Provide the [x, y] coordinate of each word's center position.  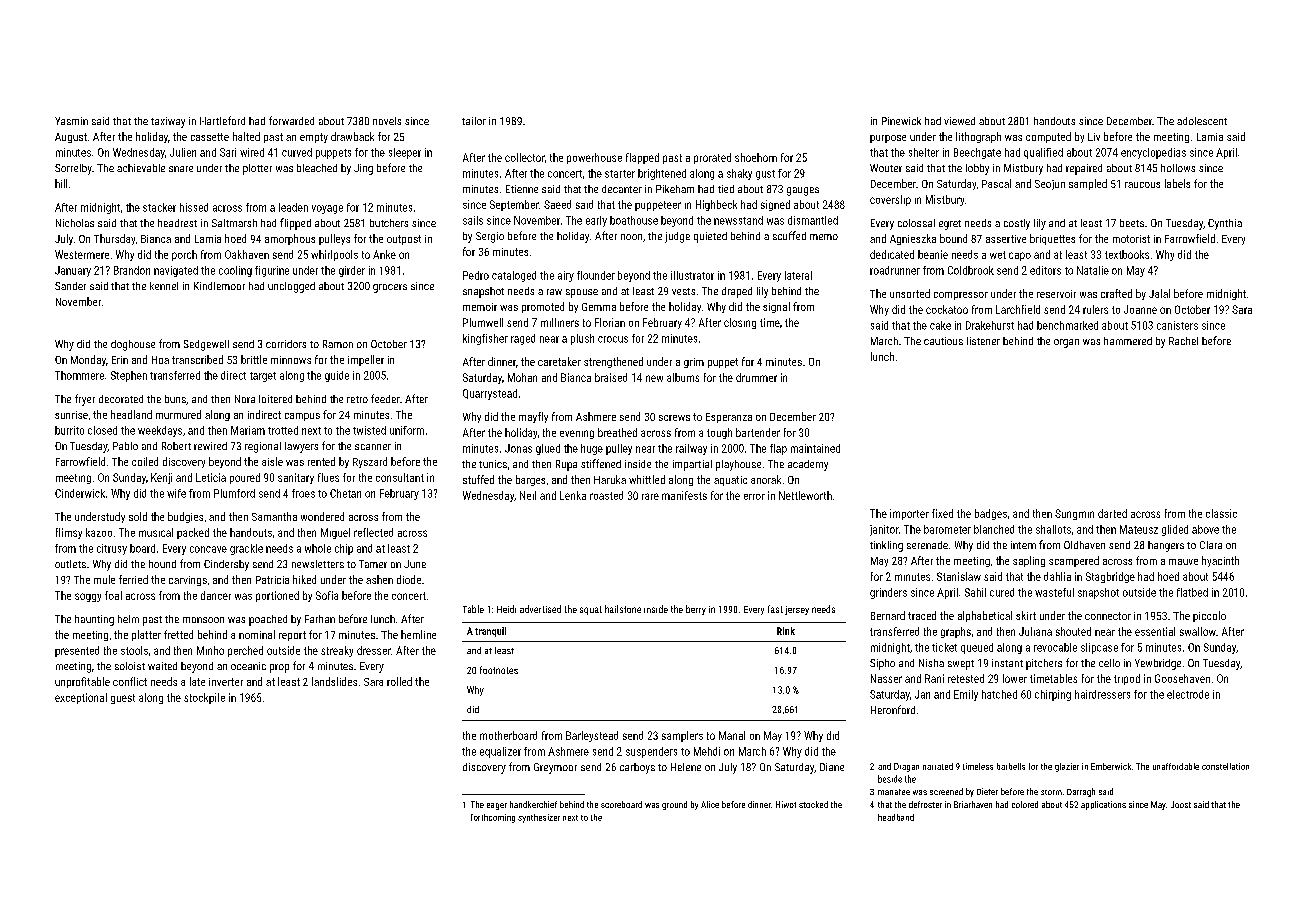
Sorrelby [73, 169]
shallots [1053, 529]
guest [123, 699]
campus [302, 417]
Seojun [1050, 185]
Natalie [1093, 270]
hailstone [623, 609]
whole [318, 548]
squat [591, 610]
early [596, 221]
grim [694, 363]
